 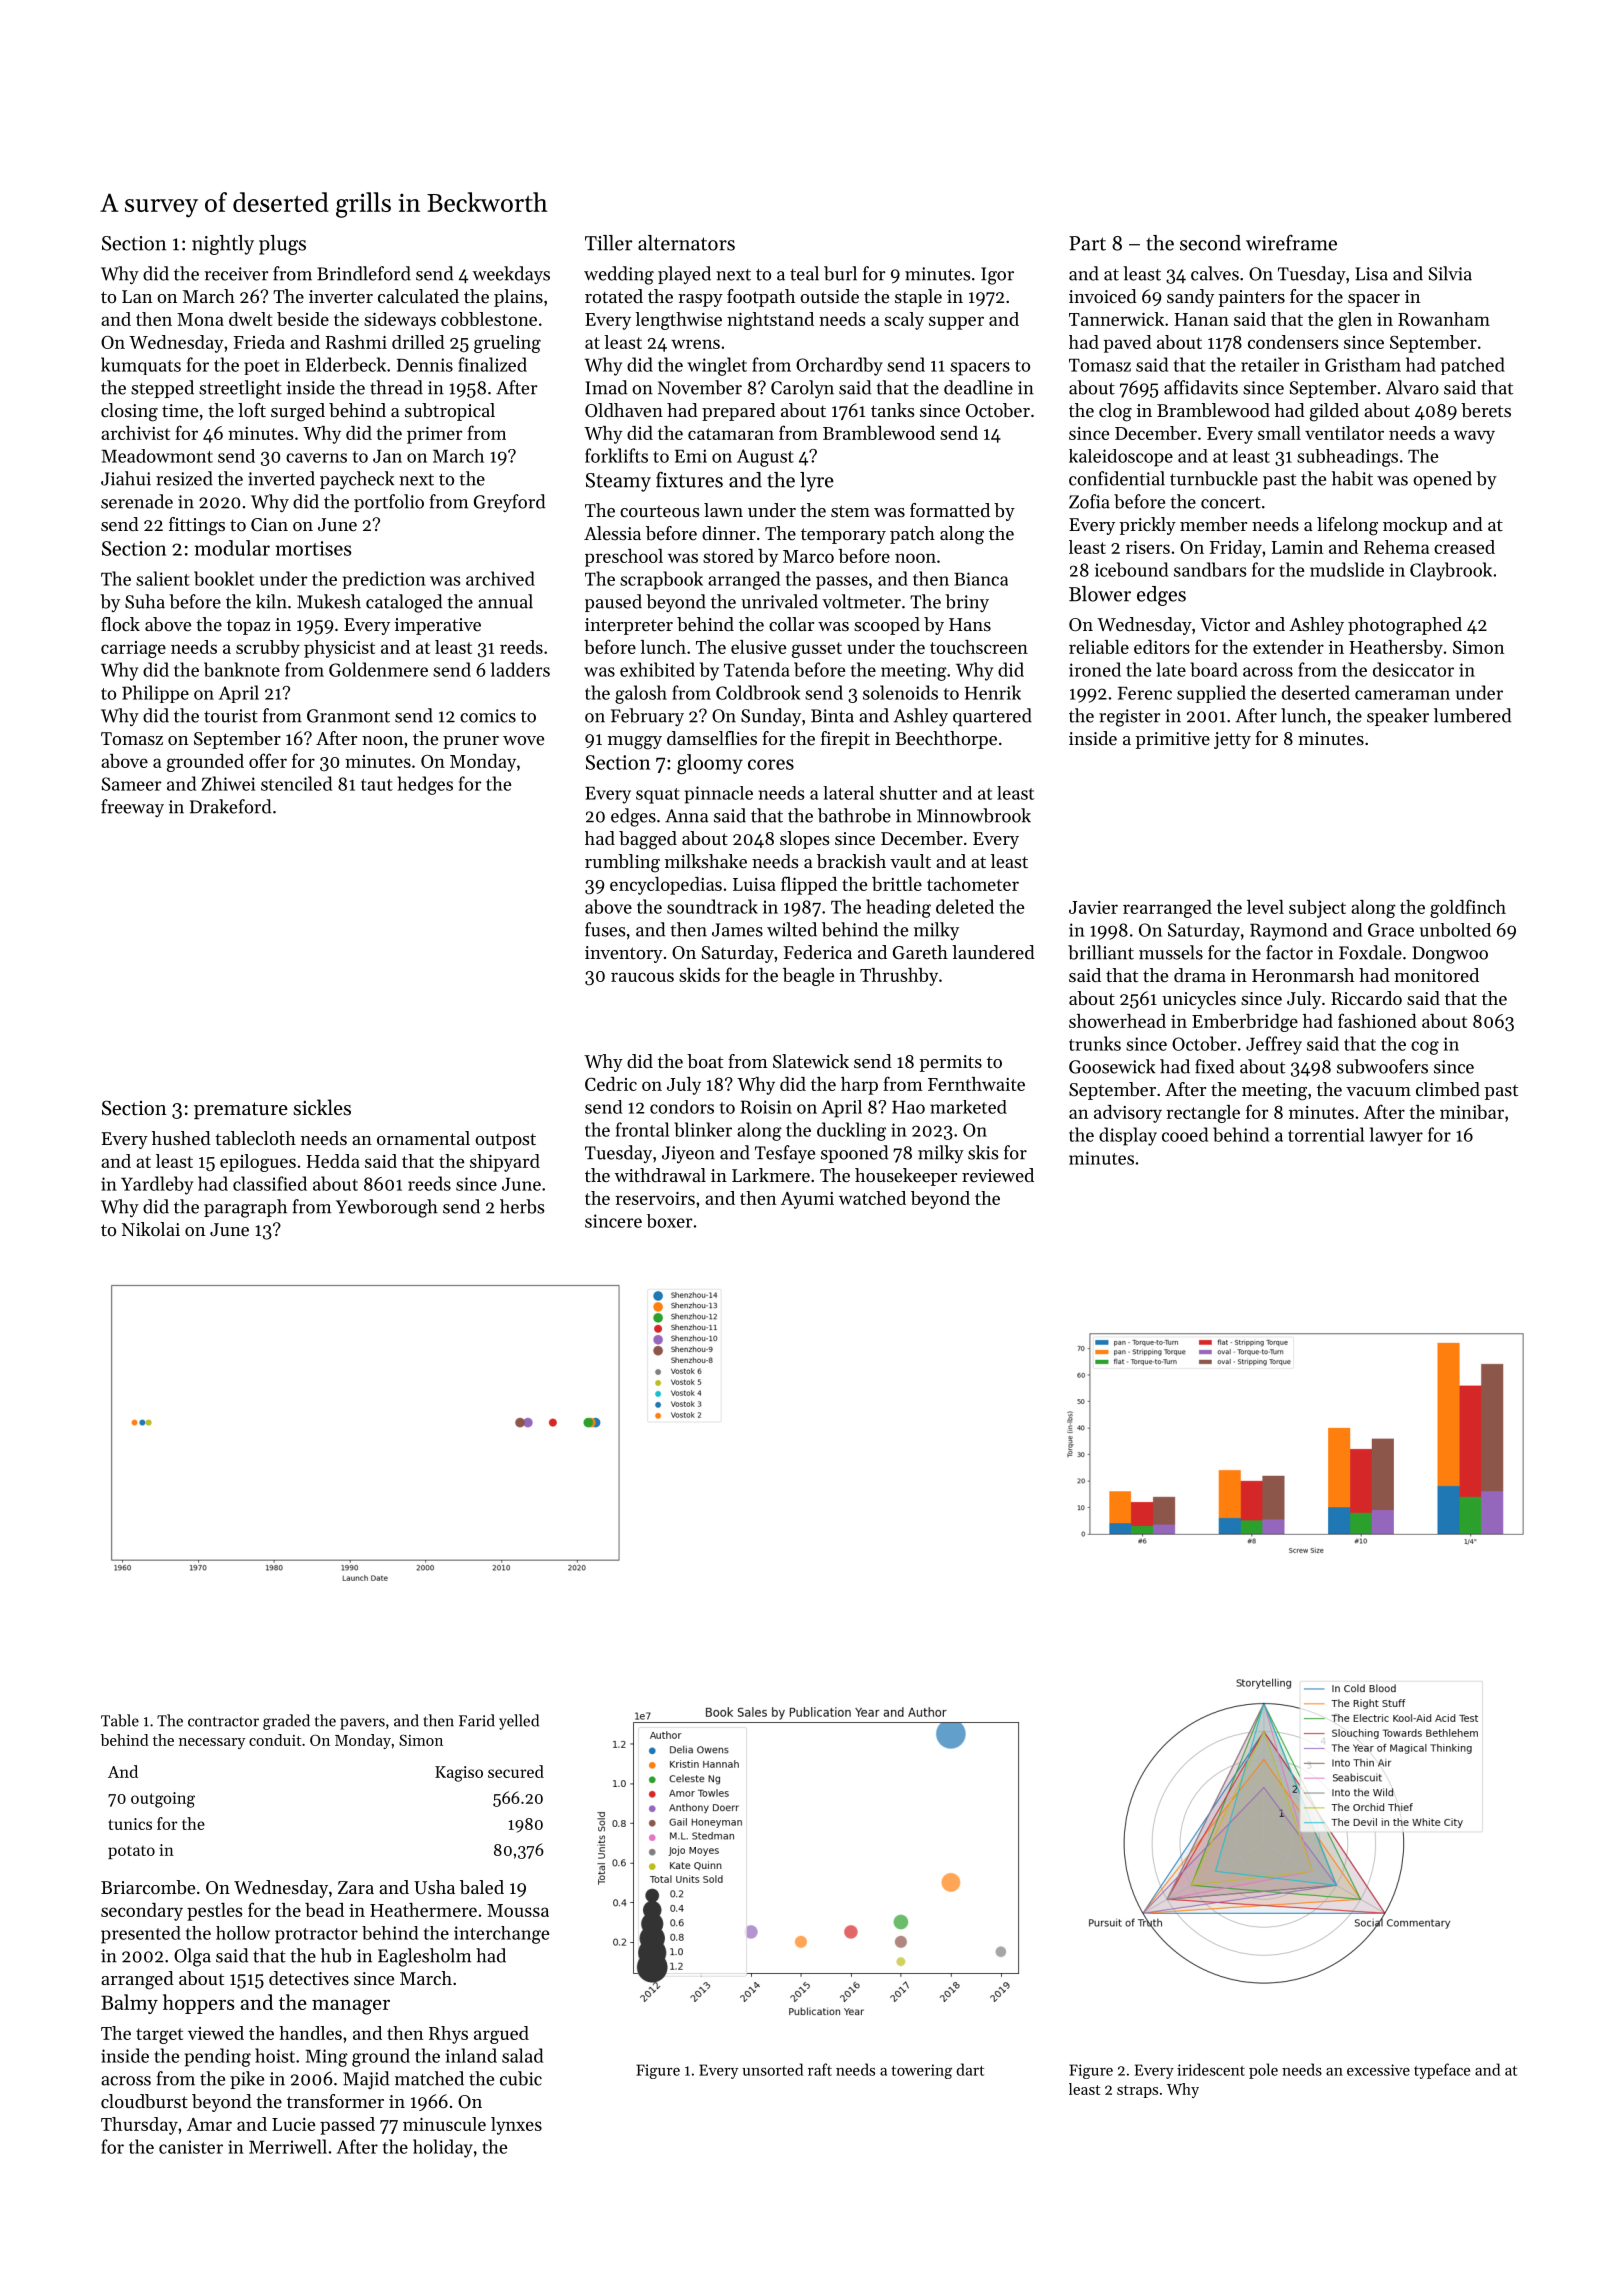 What do you see at coordinates (1291, 243) in the document?
I see `wireframe` at bounding box center [1291, 243].
